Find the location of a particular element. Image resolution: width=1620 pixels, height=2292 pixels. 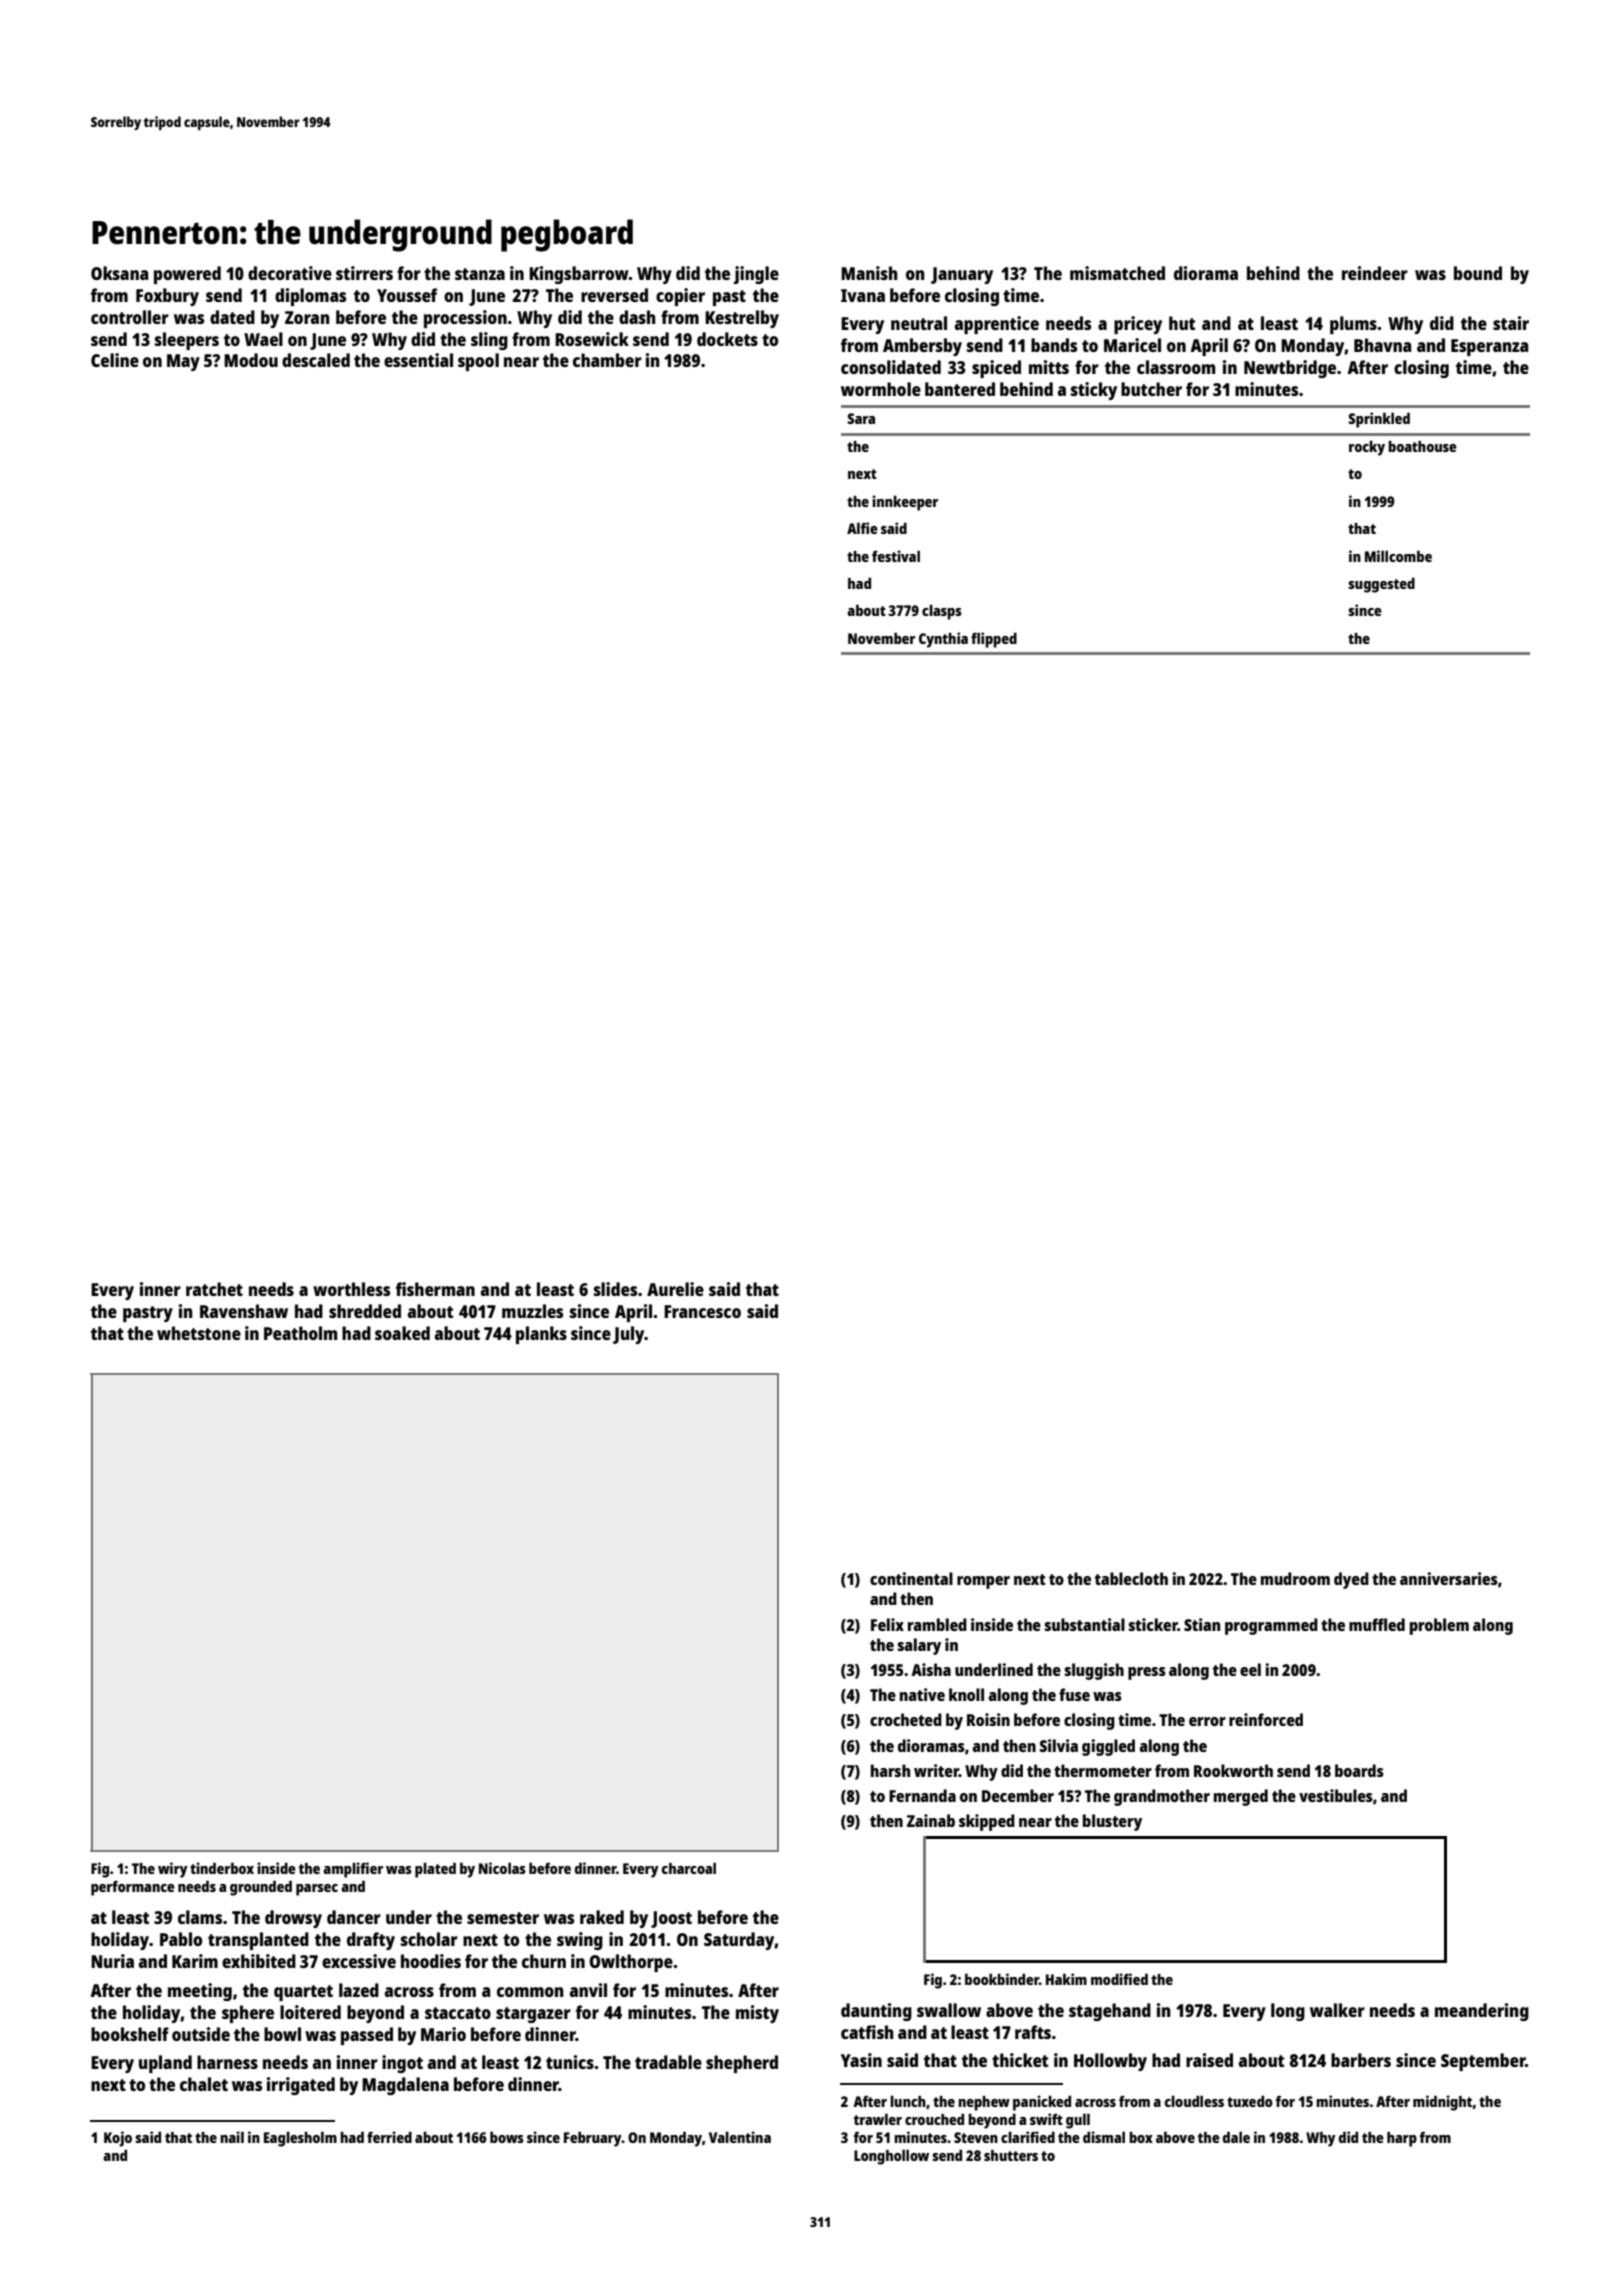

flipped is located at coordinates (994, 640).
